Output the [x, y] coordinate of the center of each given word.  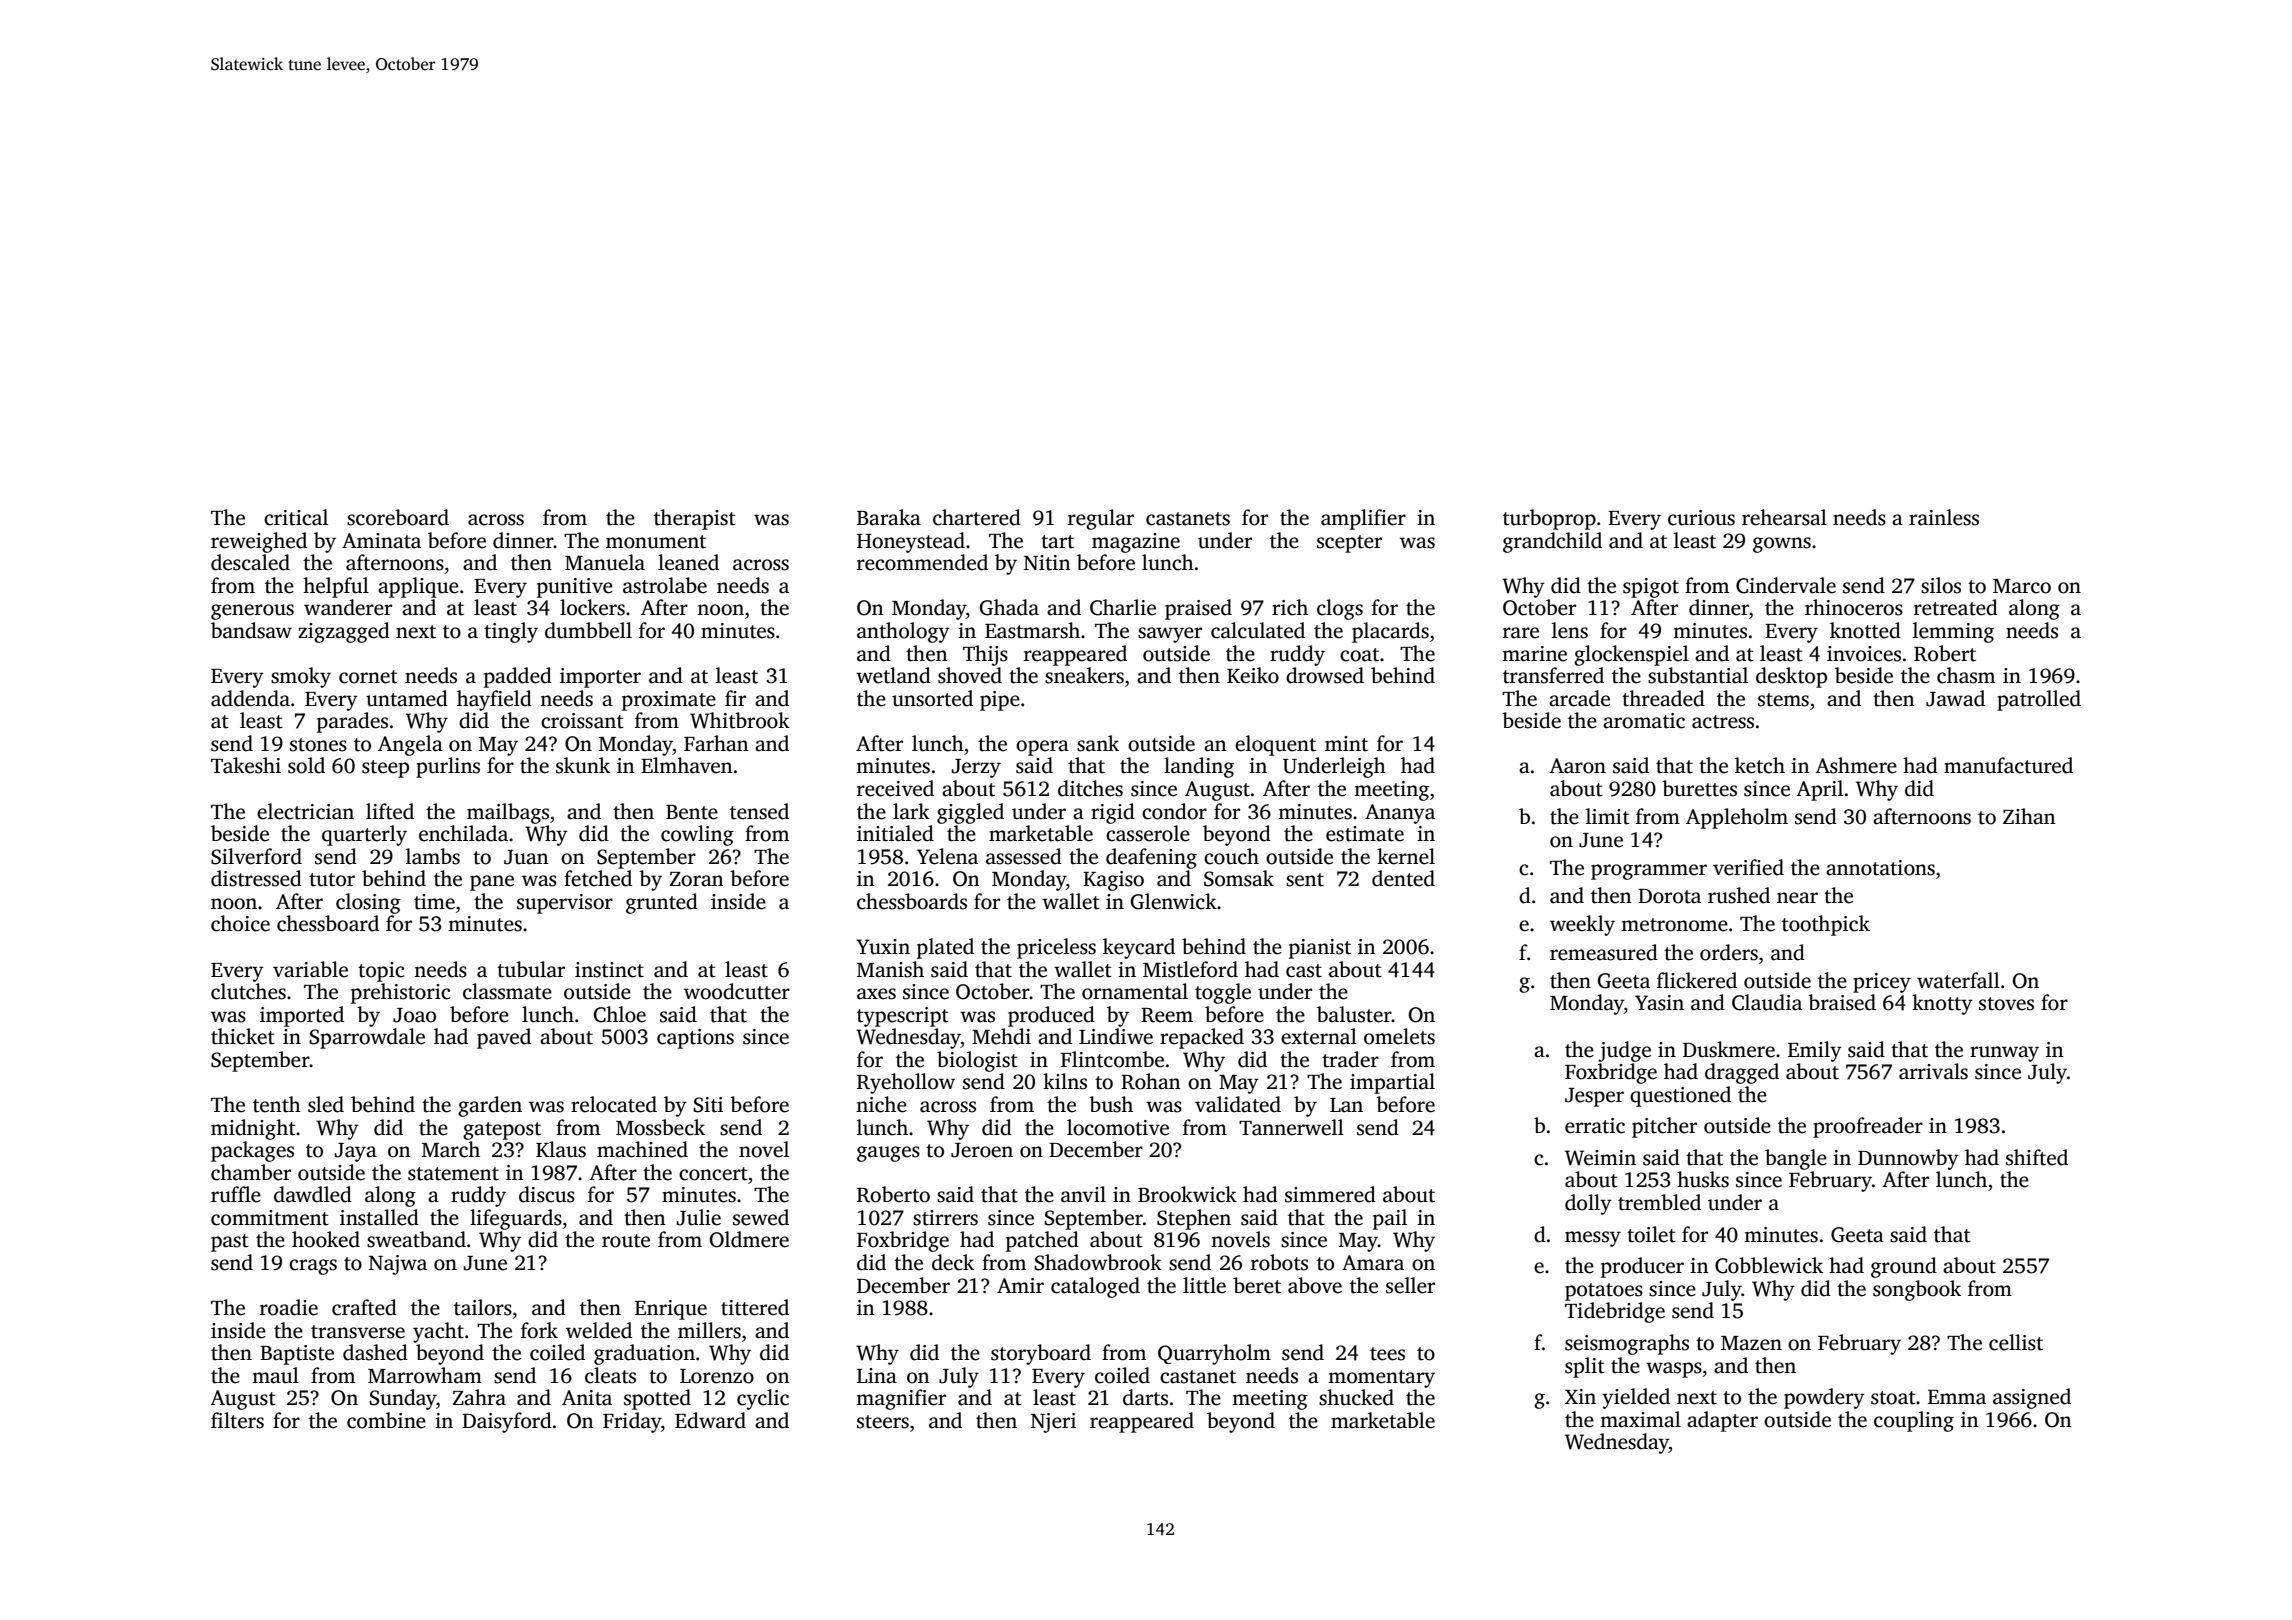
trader [1350, 1059]
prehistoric [400, 993]
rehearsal [1784, 517]
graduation [644, 1354]
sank [1098, 743]
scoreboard [398, 517]
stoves [2006, 1004]
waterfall [1958, 980]
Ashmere [1856, 765]
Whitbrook [740, 720]
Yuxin [883, 947]
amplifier [1363, 519]
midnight [253, 1129]
